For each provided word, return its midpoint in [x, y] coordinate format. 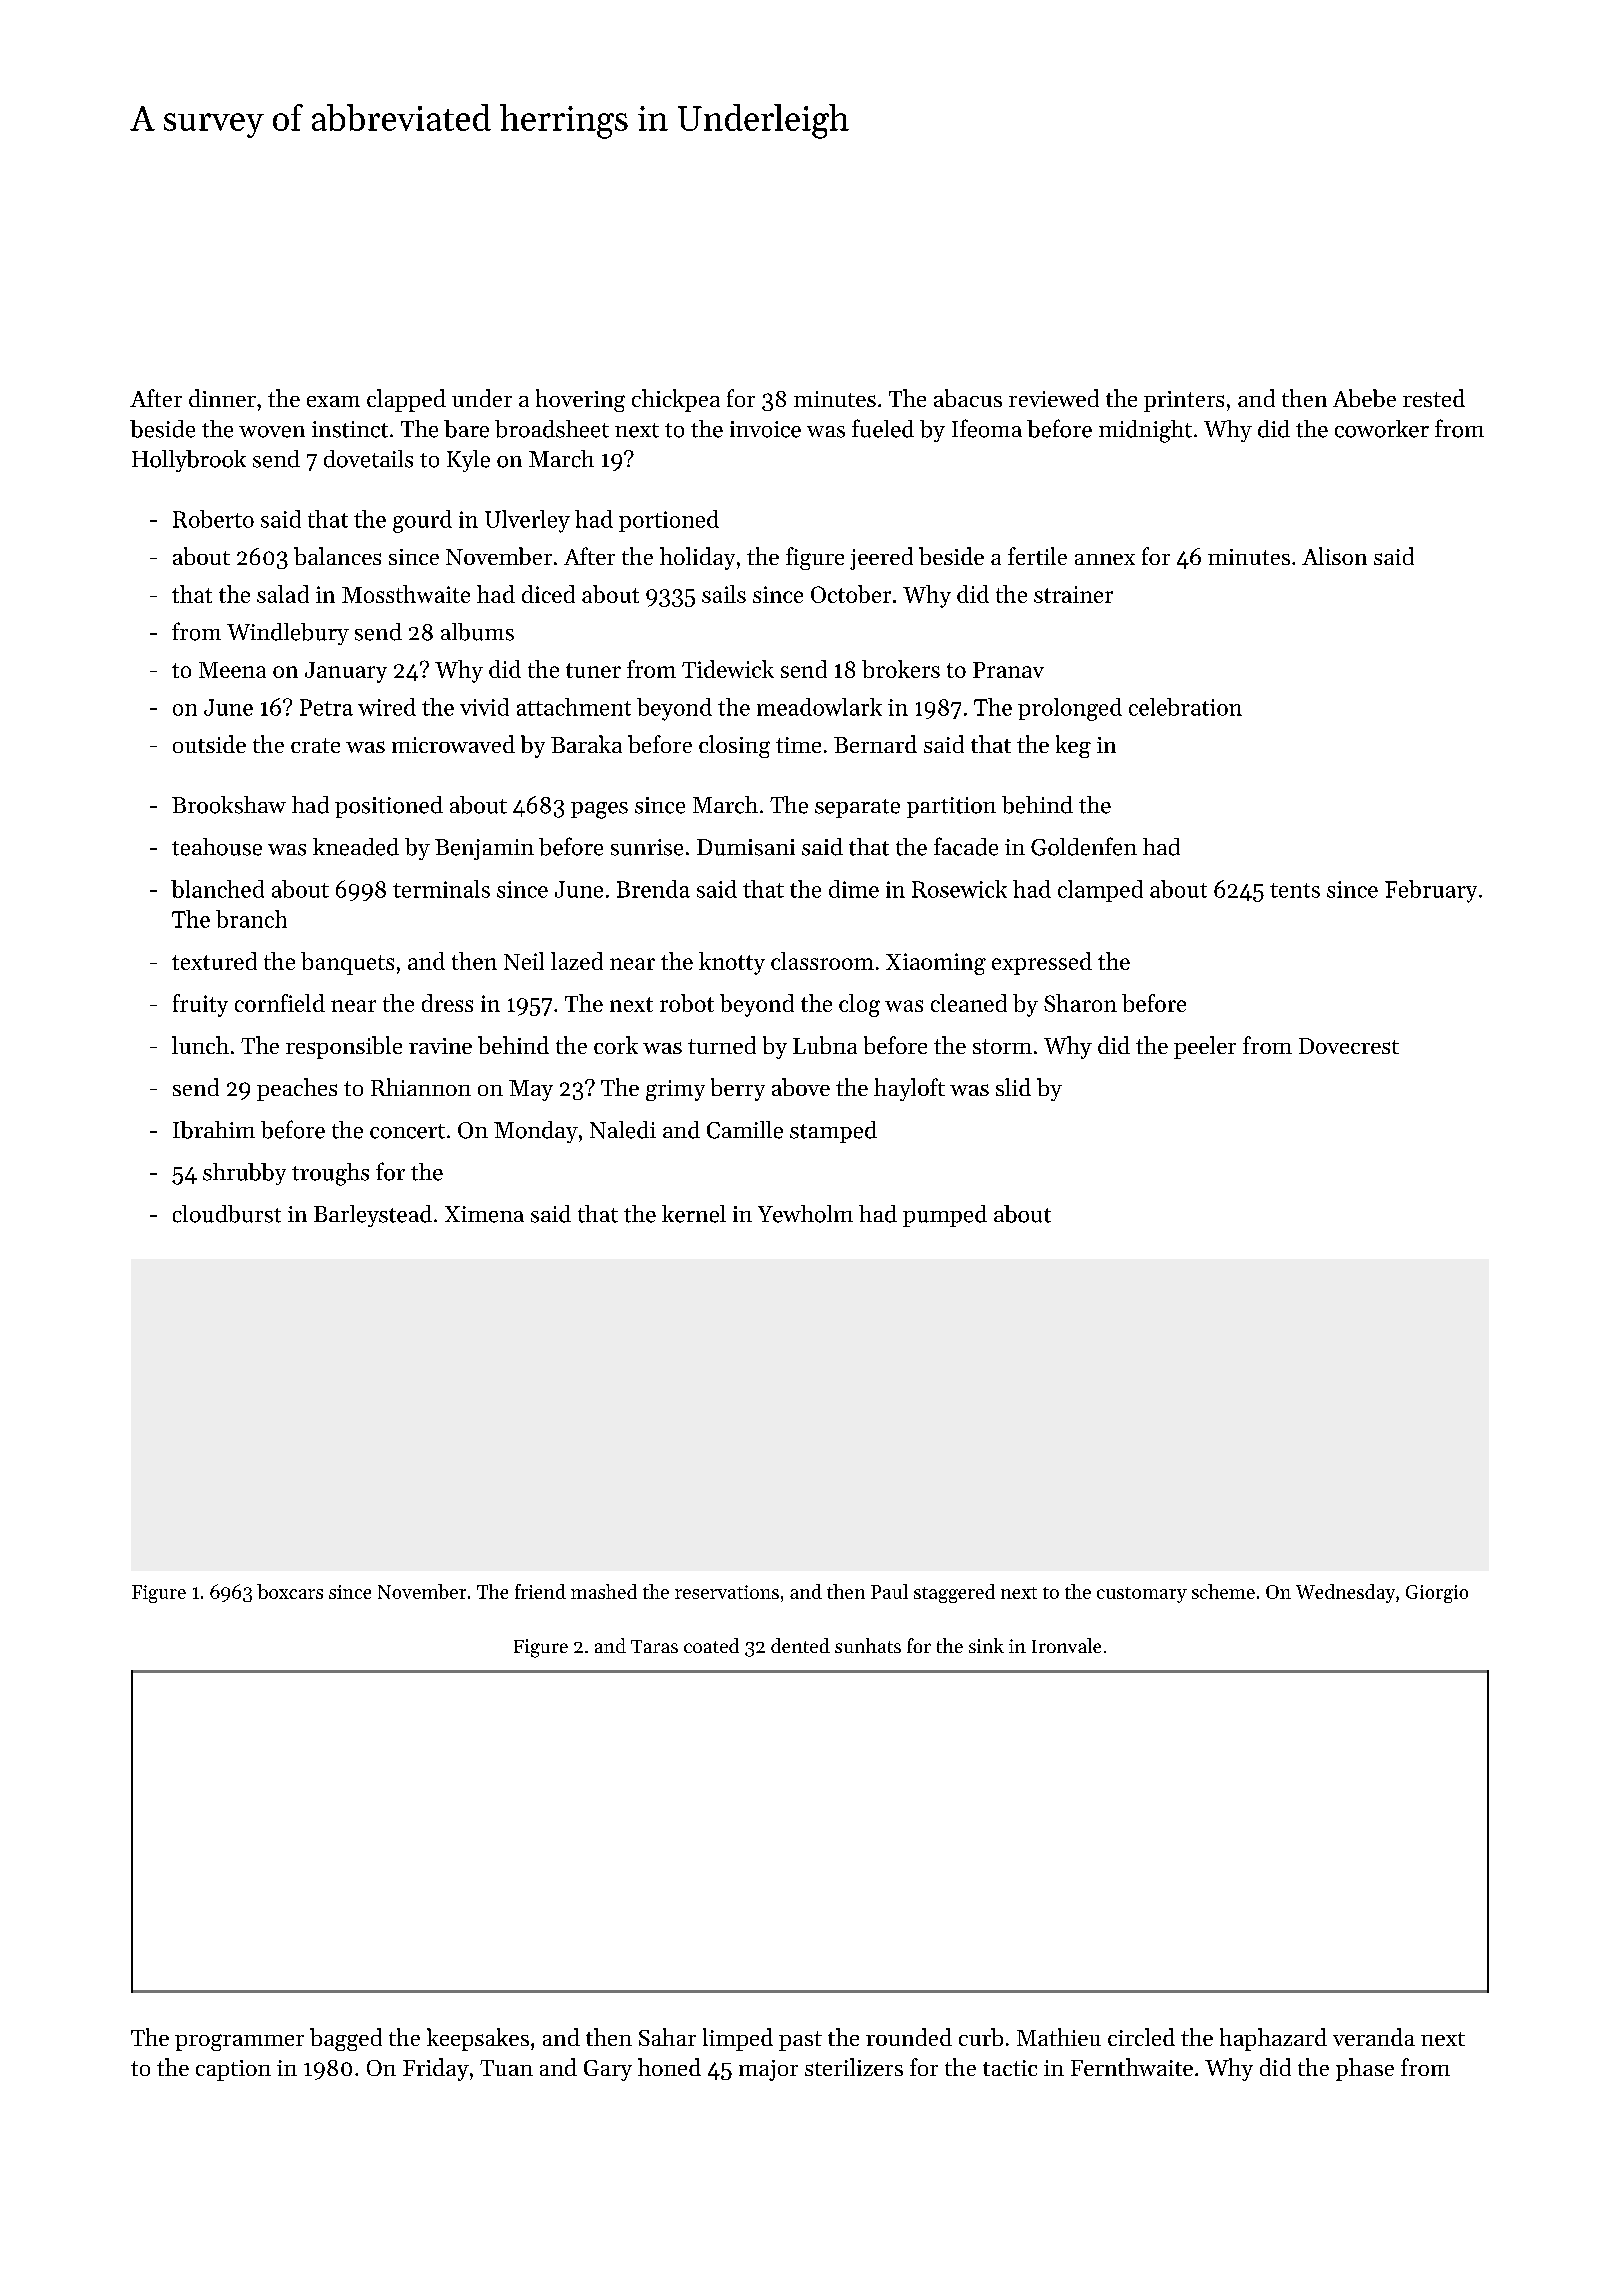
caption [233, 2070]
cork [616, 1045]
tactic [1010, 2068]
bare [466, 429]
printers [1184, 401]
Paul [889, 1591]
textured [214, 961]
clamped [1100, 891]
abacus [968, 398]
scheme [1223, 1591]
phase [1365, 2069]
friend [540, 1591]
